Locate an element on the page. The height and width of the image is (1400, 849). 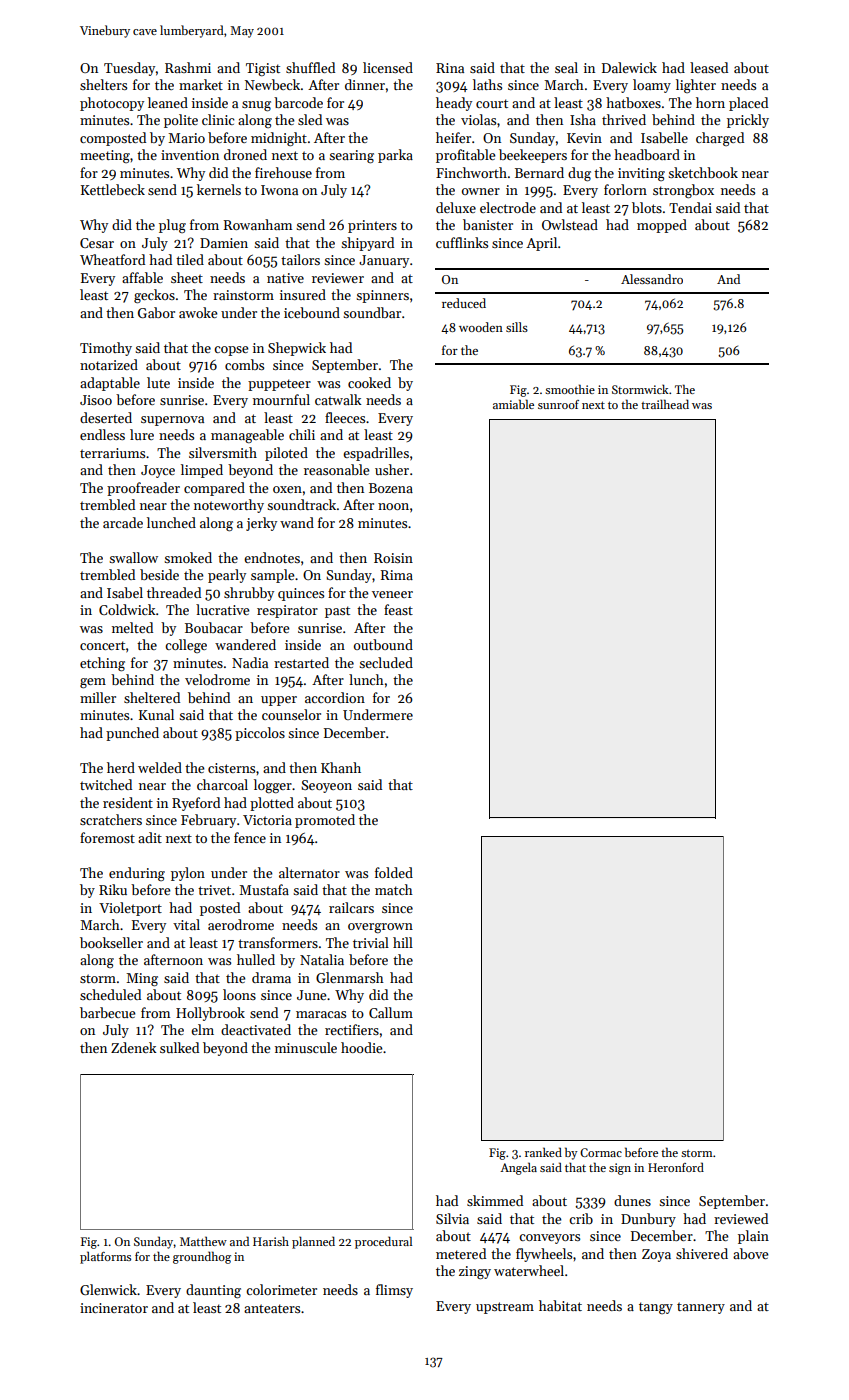
counselor is located at coordinates (291, 714).
